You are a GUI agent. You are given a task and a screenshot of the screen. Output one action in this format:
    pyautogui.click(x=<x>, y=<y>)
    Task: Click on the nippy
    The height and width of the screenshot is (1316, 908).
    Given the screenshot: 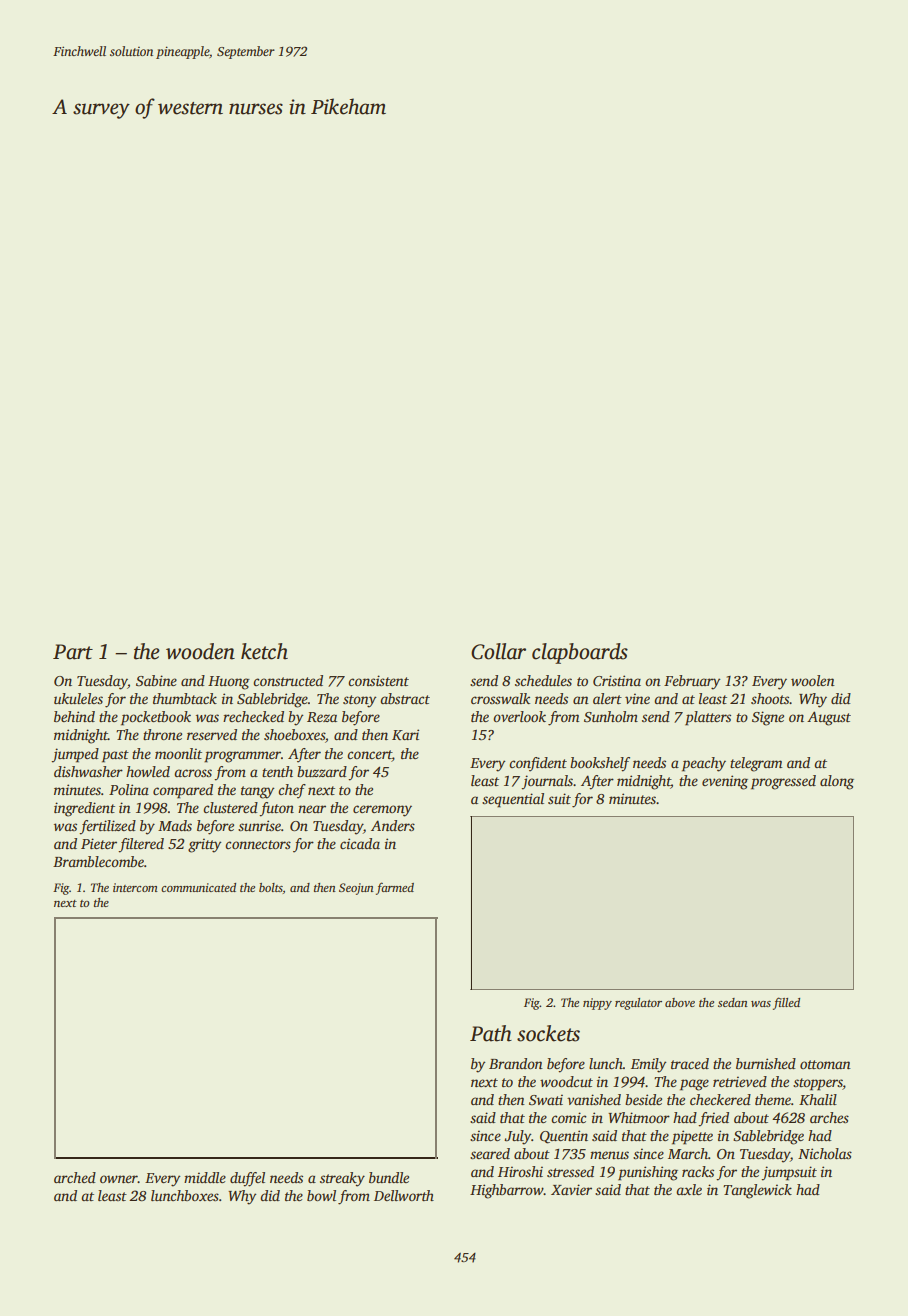 What is the action you would take?
    pyautogui.click(x=597, y=1004)
